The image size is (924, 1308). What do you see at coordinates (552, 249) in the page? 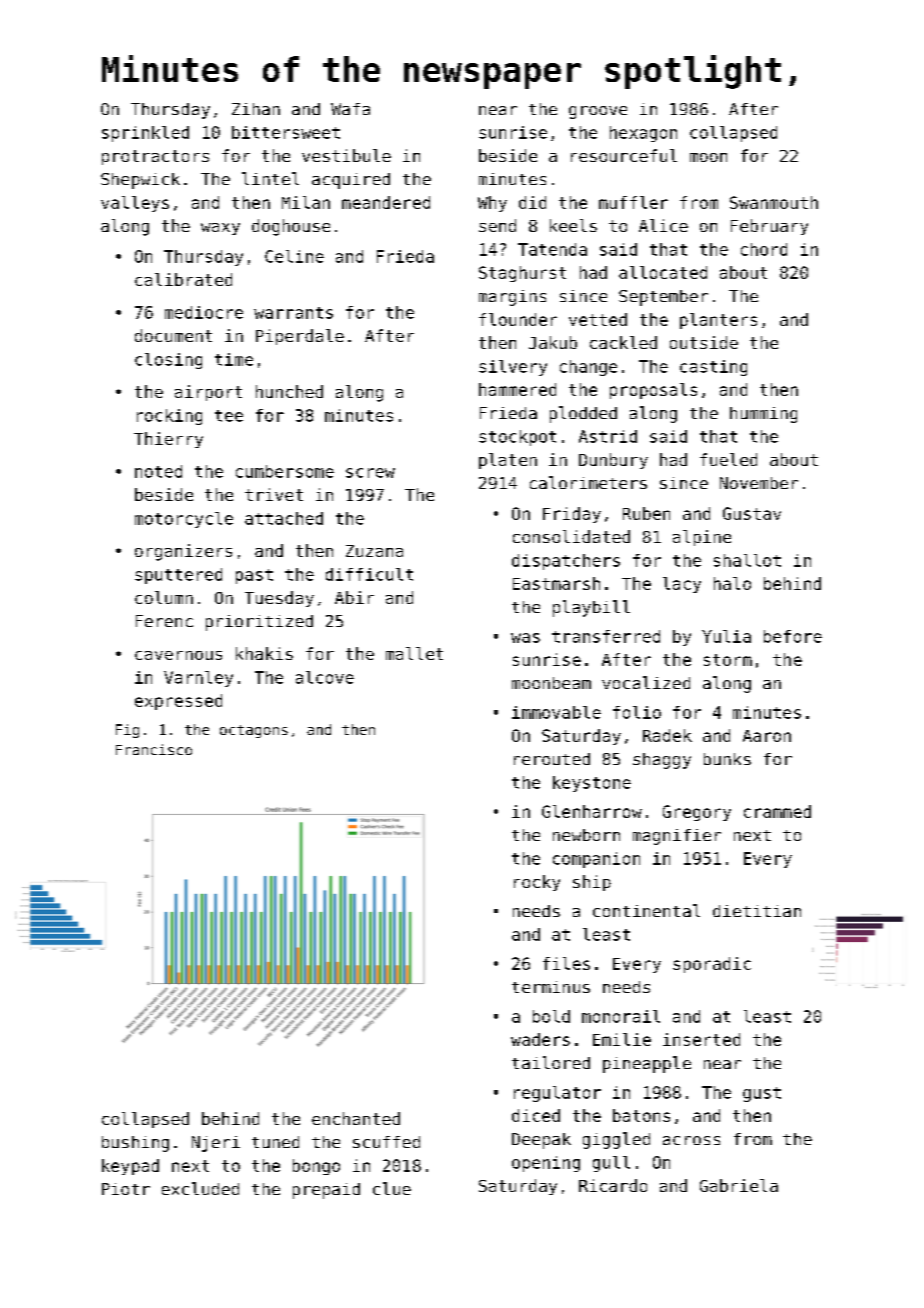
I see `Tatenda` at bounding box center [552, 249].
